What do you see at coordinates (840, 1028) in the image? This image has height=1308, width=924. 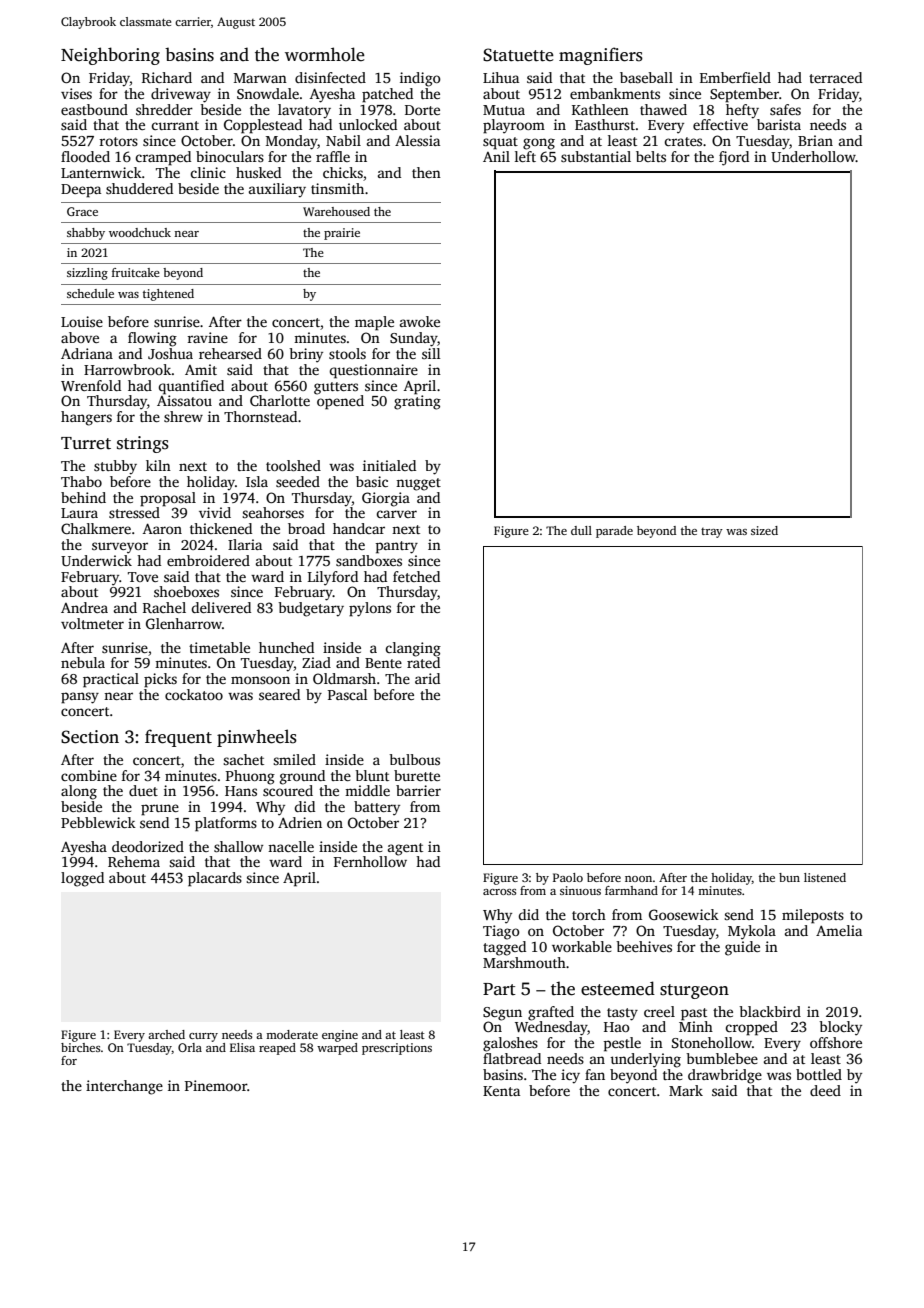 I see `blocky` at bounding box center [840, 1028].
